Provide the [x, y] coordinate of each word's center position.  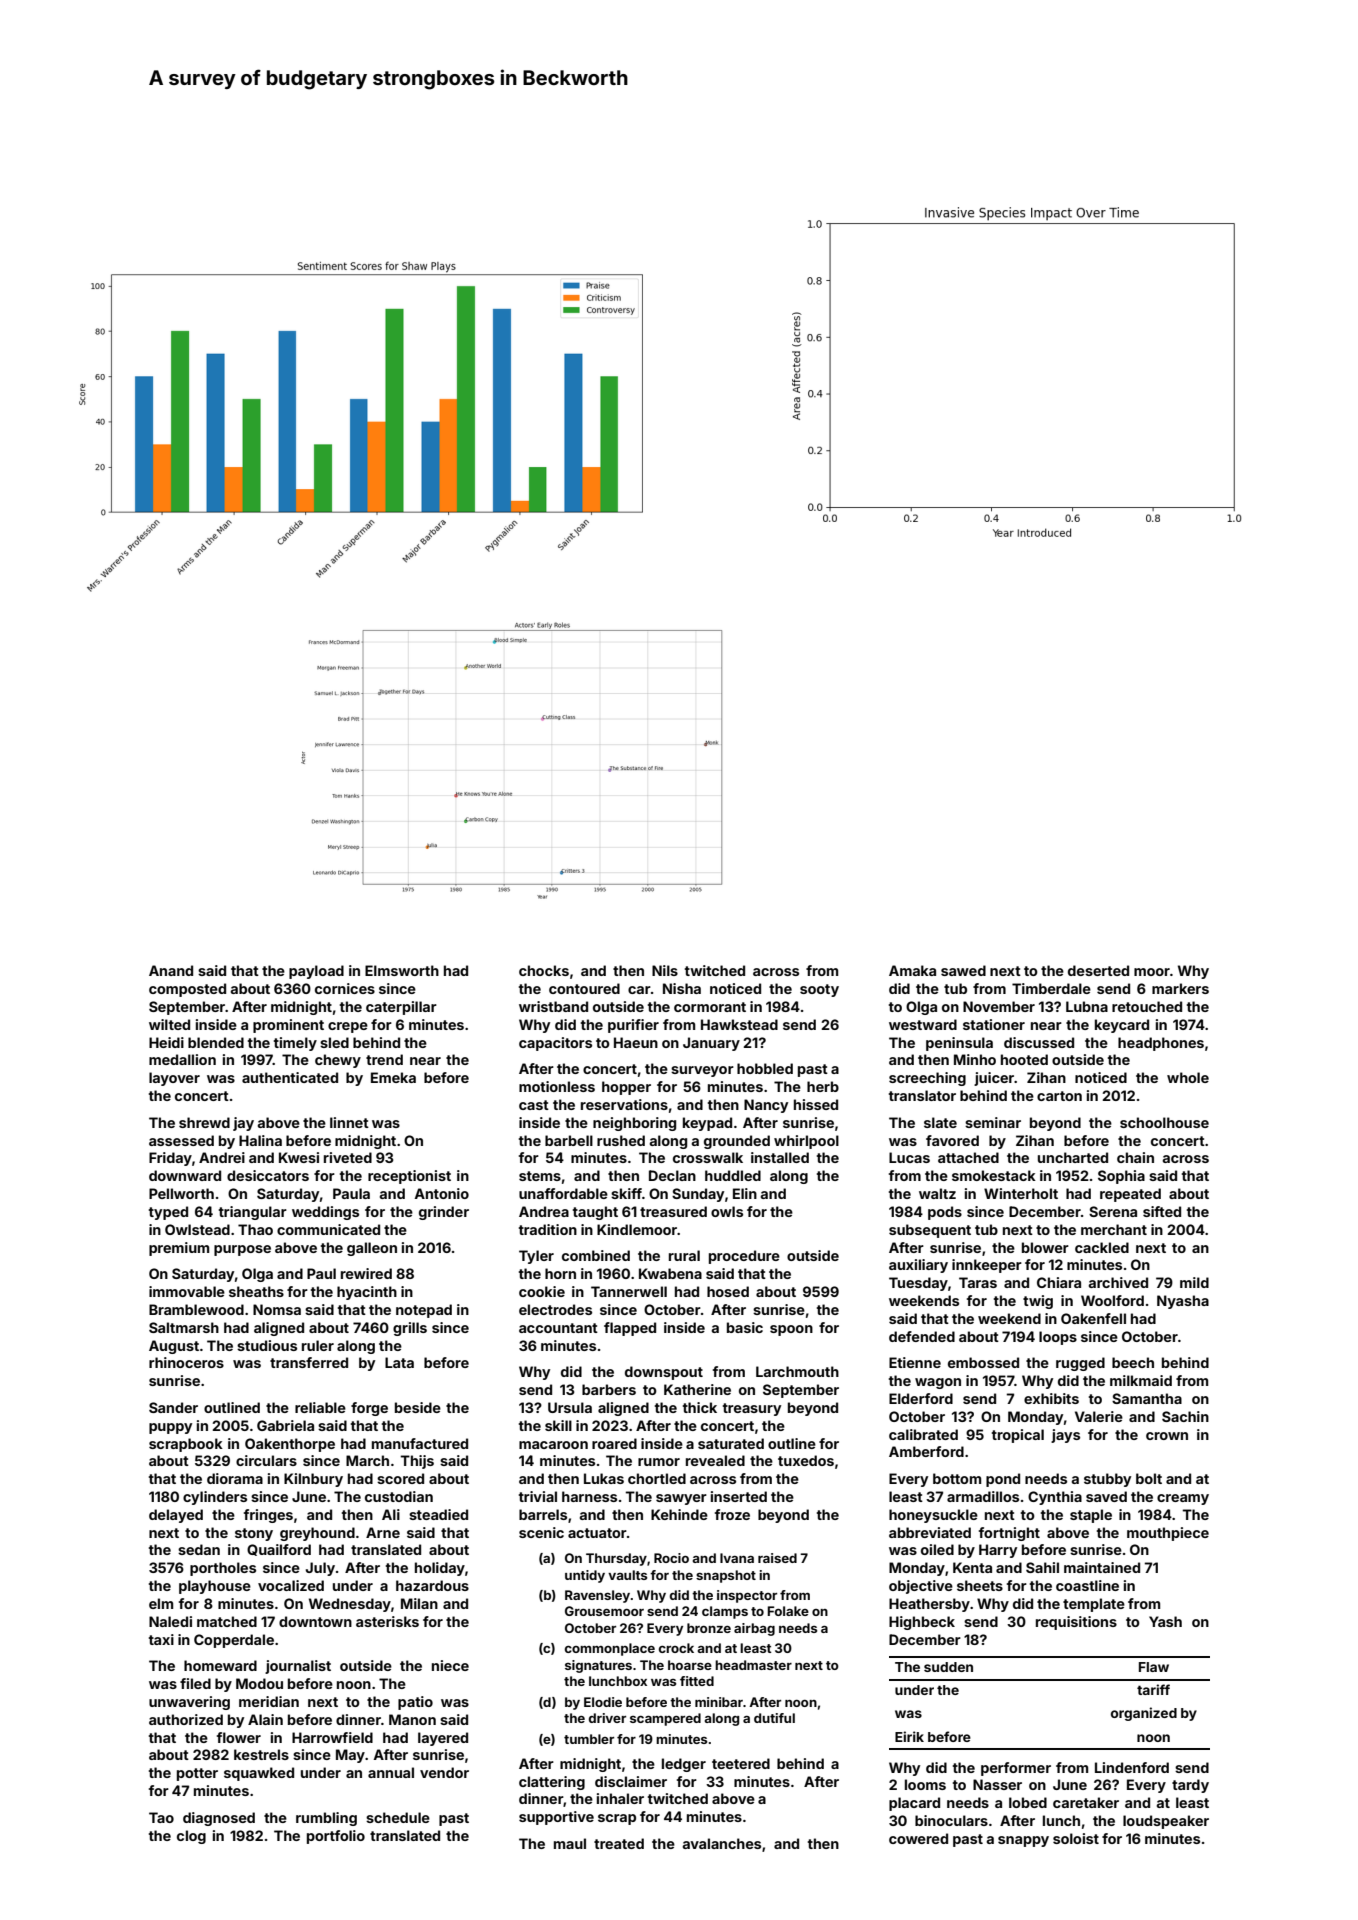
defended [922, 1336]
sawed [963, 970]
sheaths [256, 1291]
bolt [1149, 1478]
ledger [684, 1765]
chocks [544, 970]
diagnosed [219, 1819]
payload [316, 972]
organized [1144, 1714]
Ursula [570, 1407]
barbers [609, 1389]
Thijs [417, 1462]
